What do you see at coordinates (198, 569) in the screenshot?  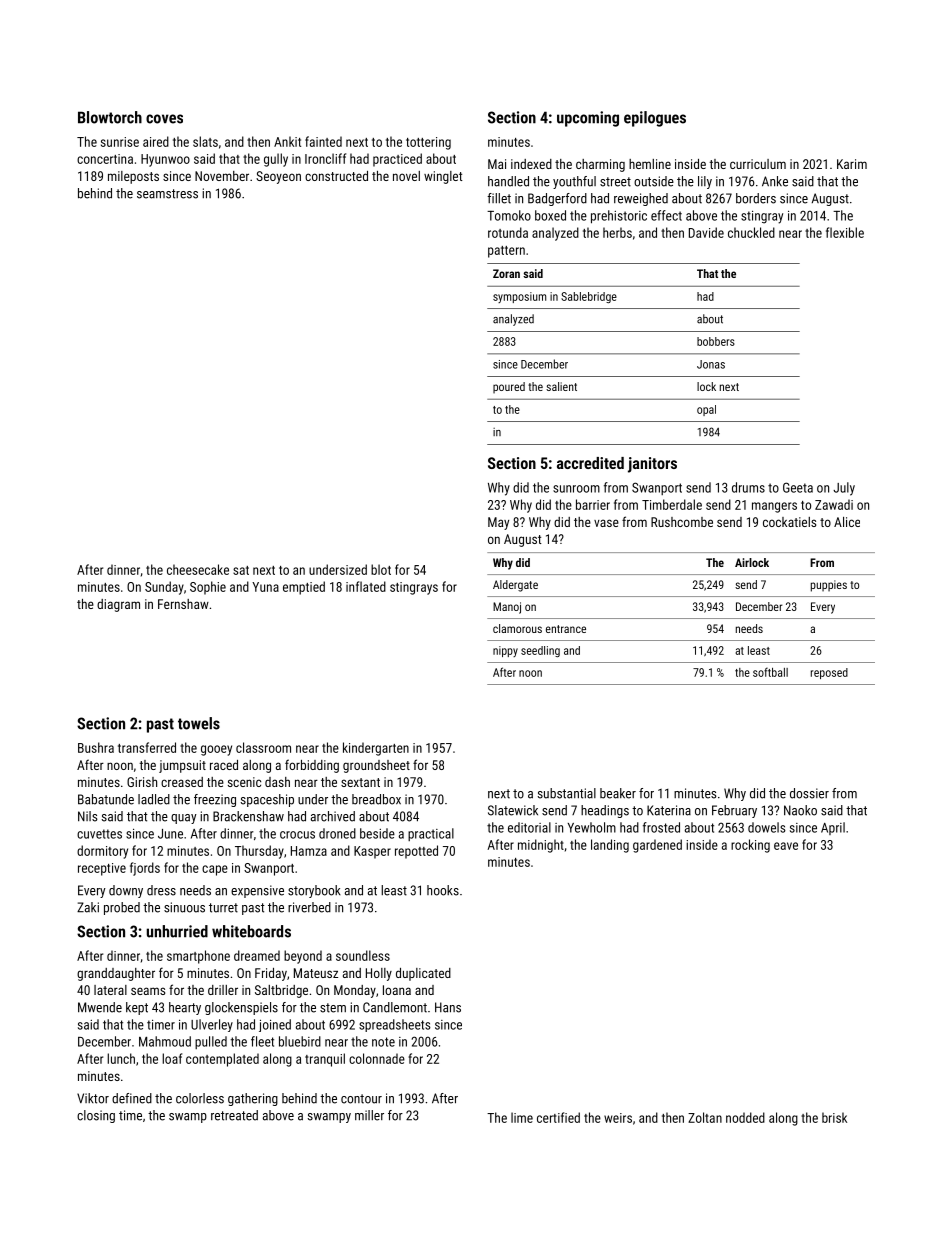 I see `cheesecake` at bounding box center [198, 569].
